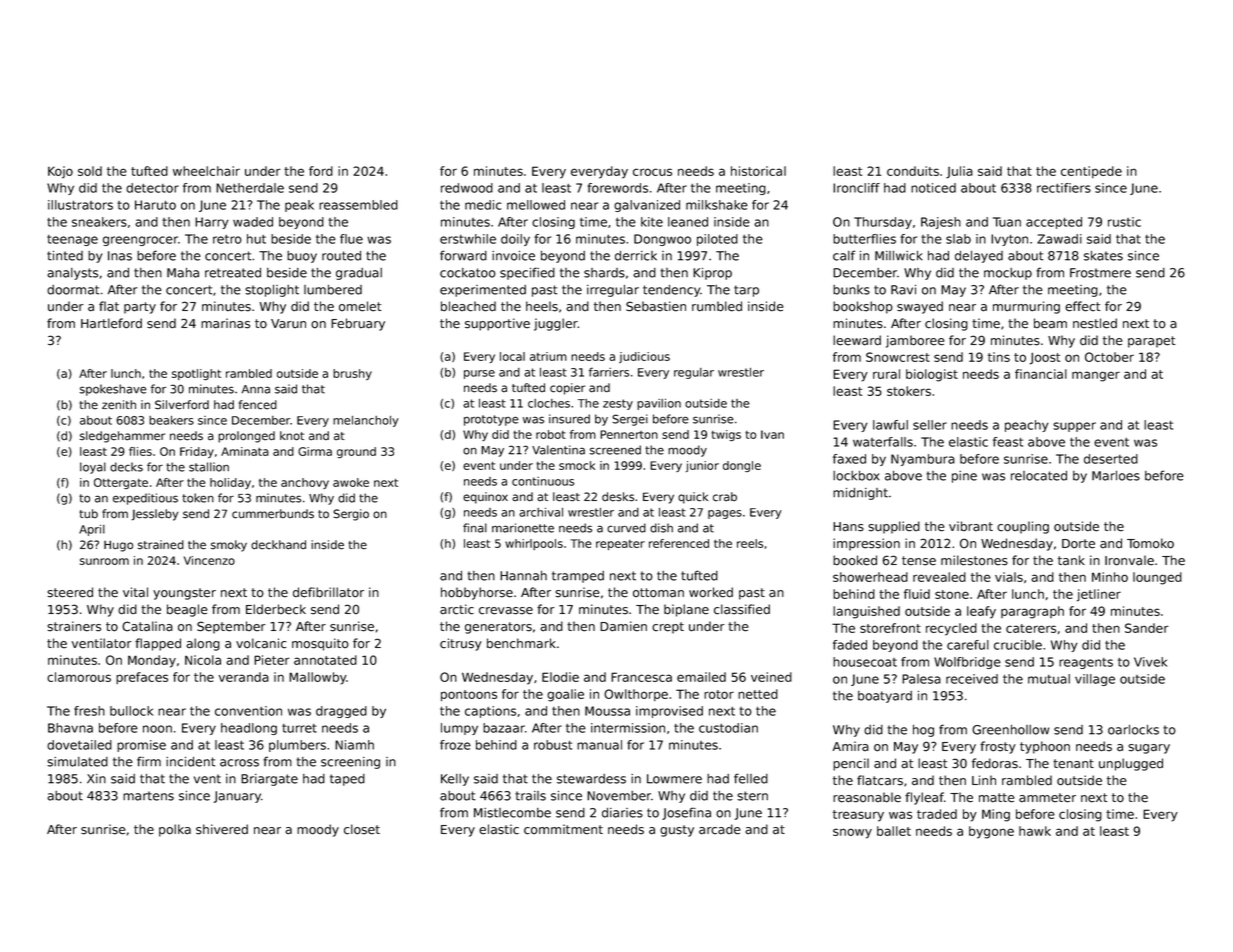  Describe the element at coordinates (467, 188) in the screenshot. I see `redwood` at that location.
